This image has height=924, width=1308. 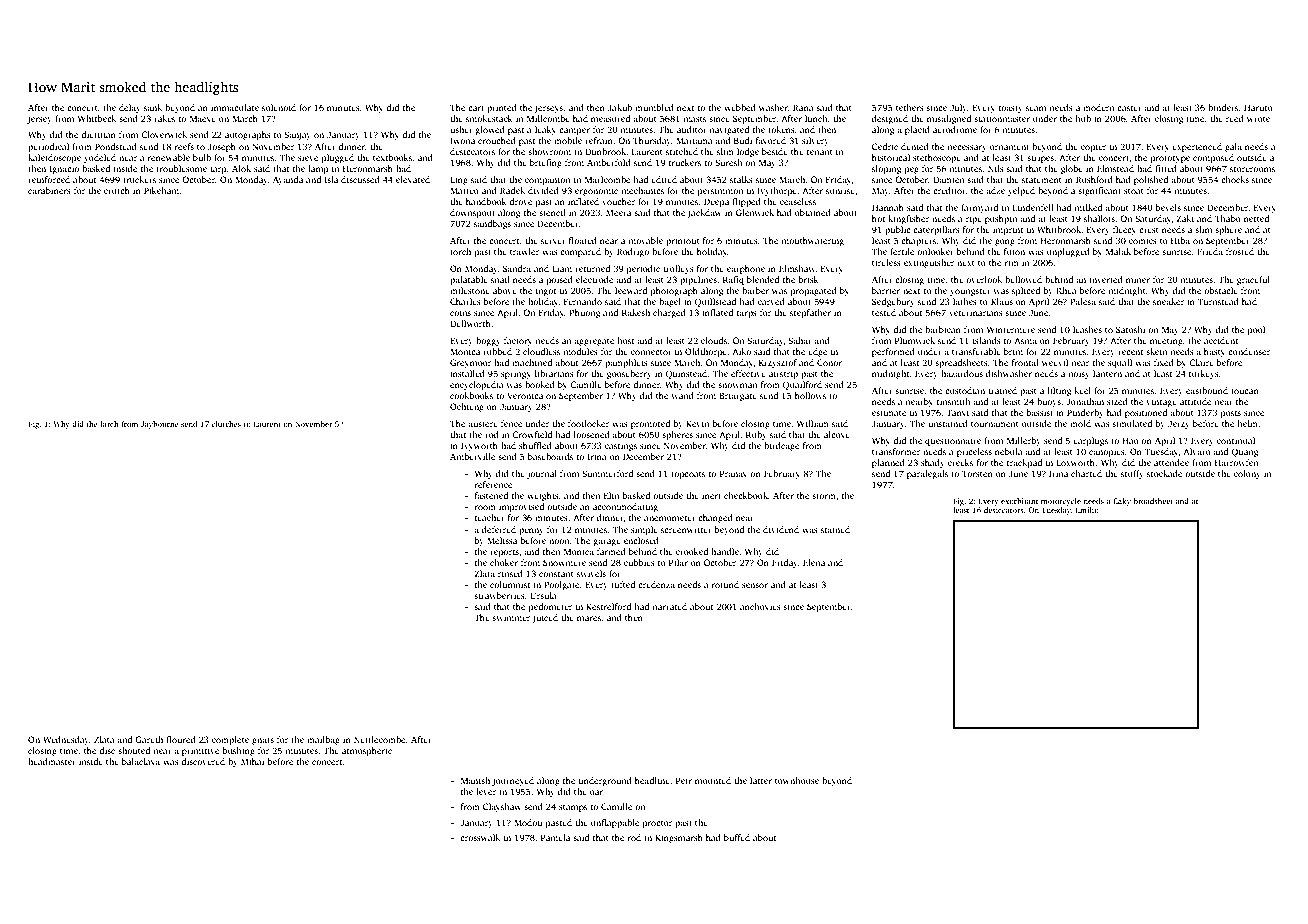 I want to click on Jaybourne, so click(x=160, y=425).
